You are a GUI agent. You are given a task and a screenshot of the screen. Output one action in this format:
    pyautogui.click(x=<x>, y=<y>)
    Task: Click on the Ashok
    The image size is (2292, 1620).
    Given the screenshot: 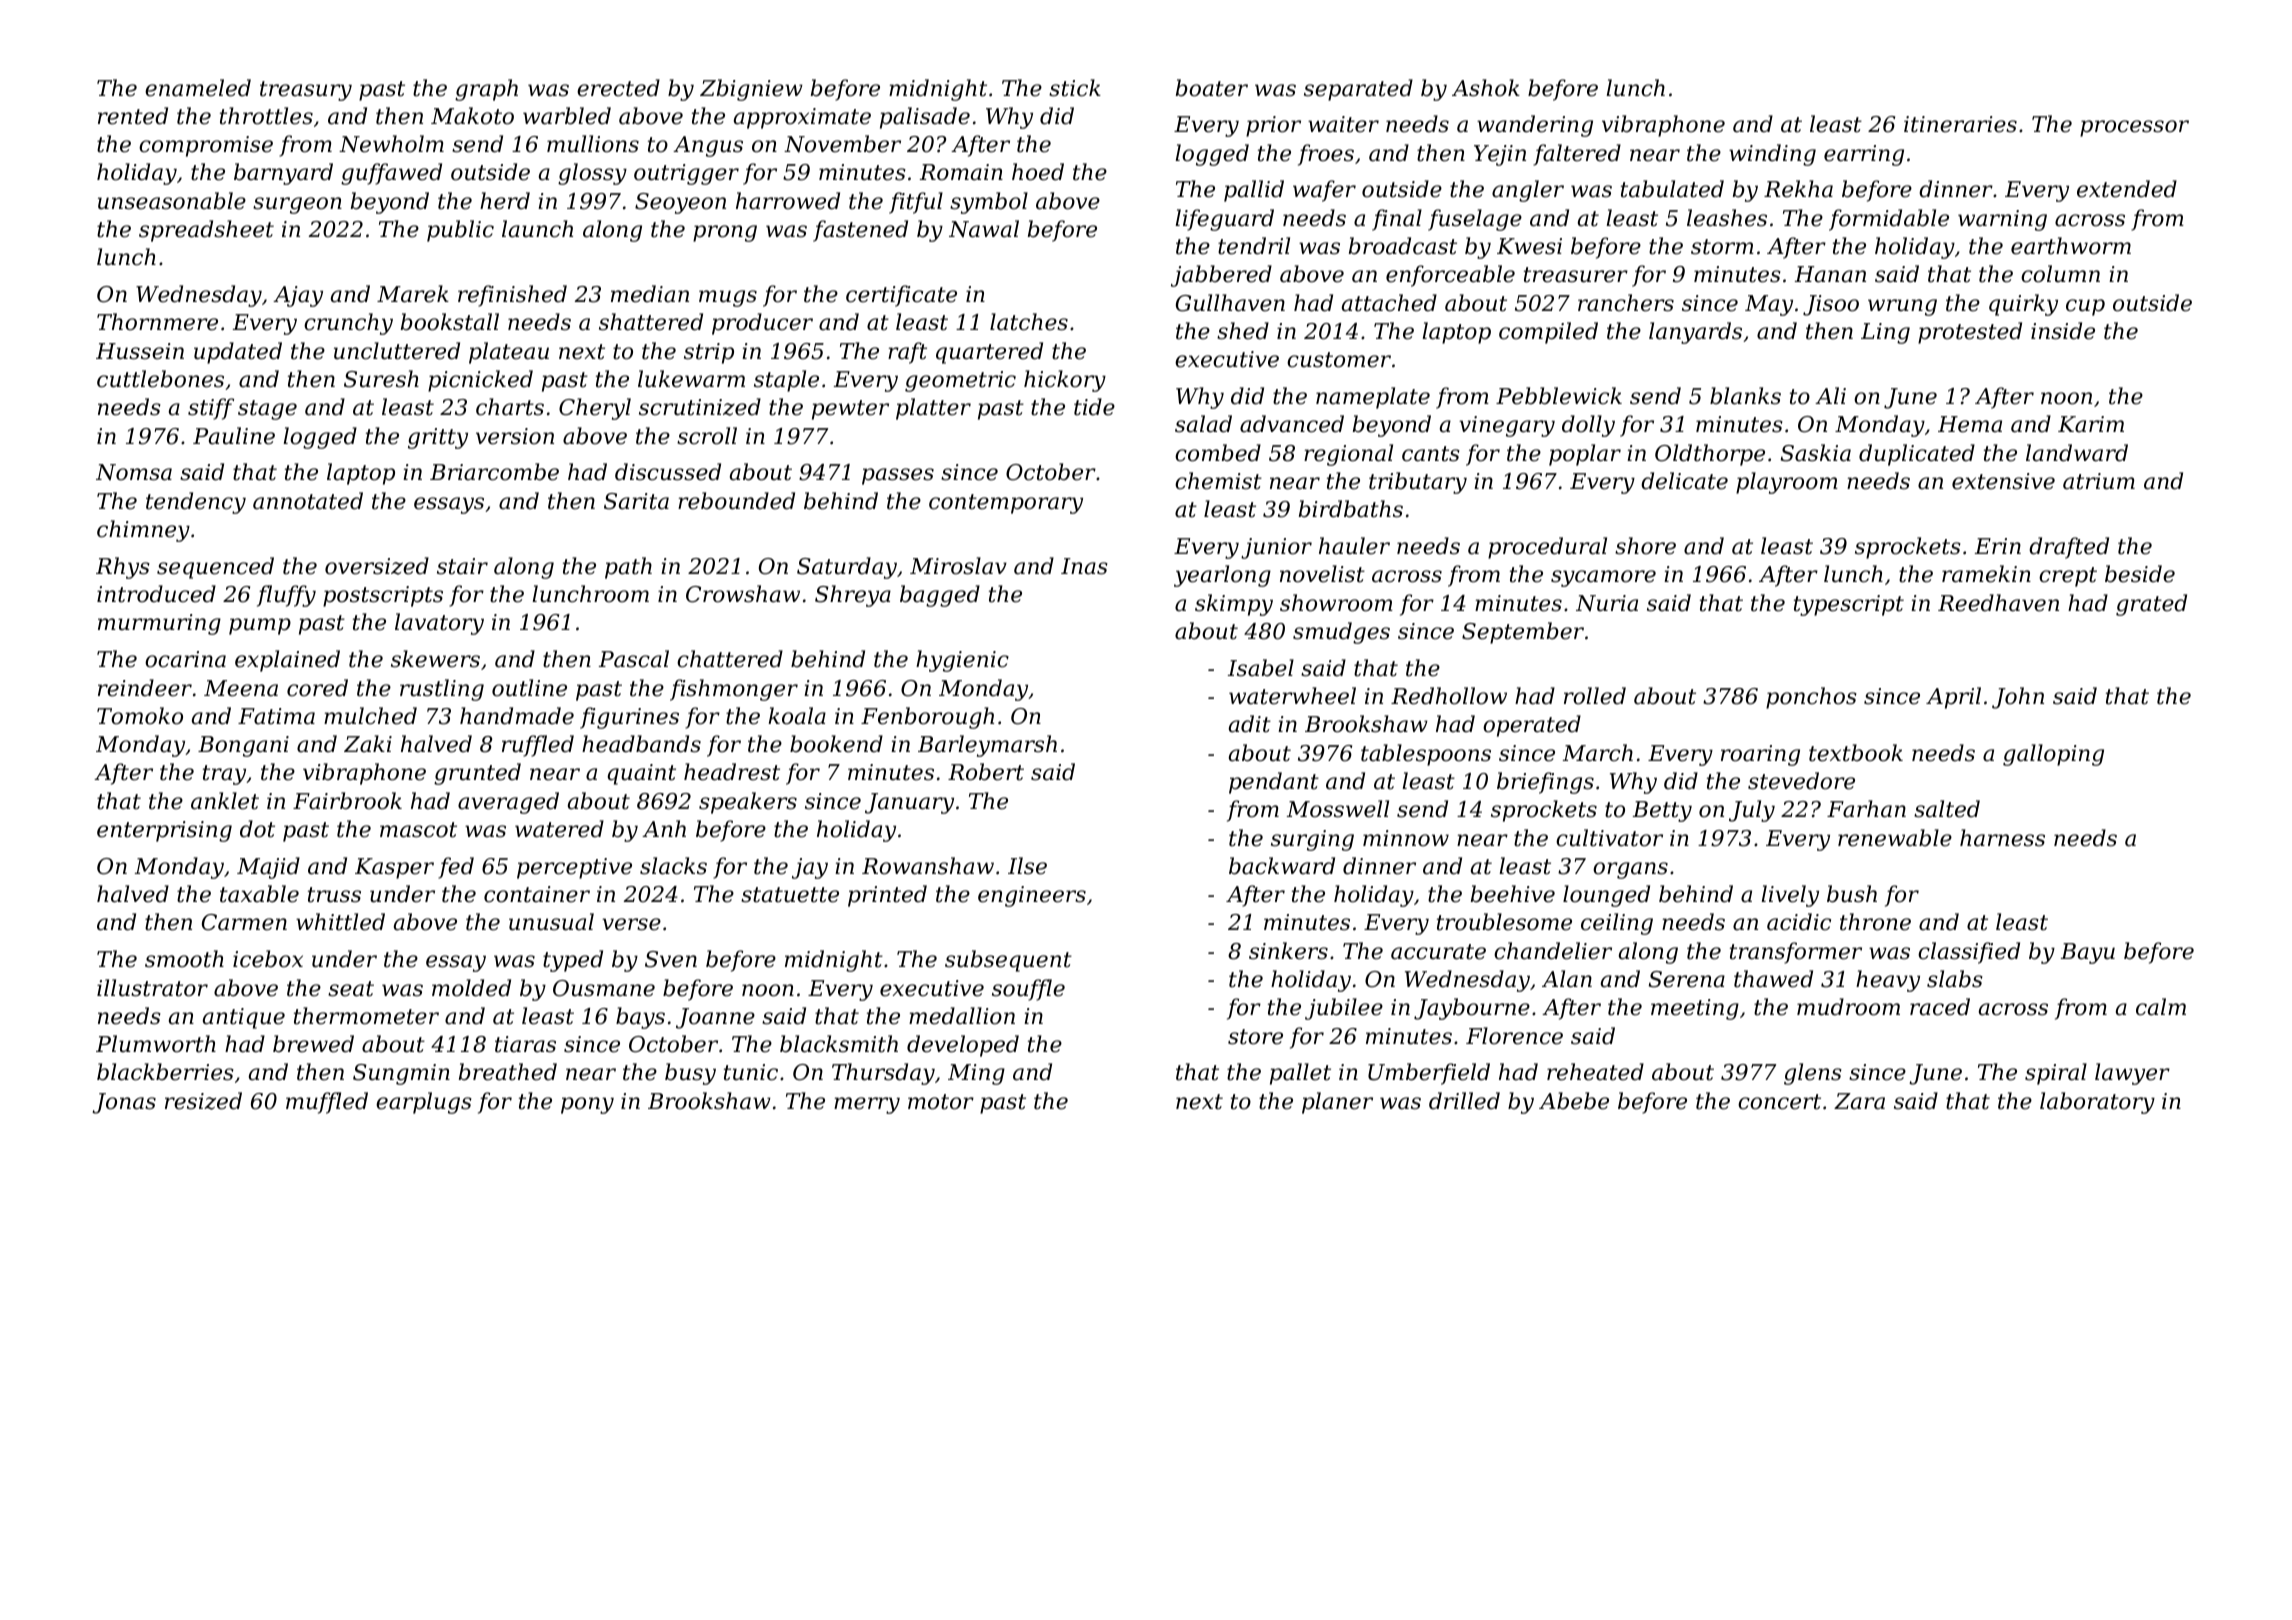 What is the action you would take?
    pyautogui.click(x=1486, y=88)
